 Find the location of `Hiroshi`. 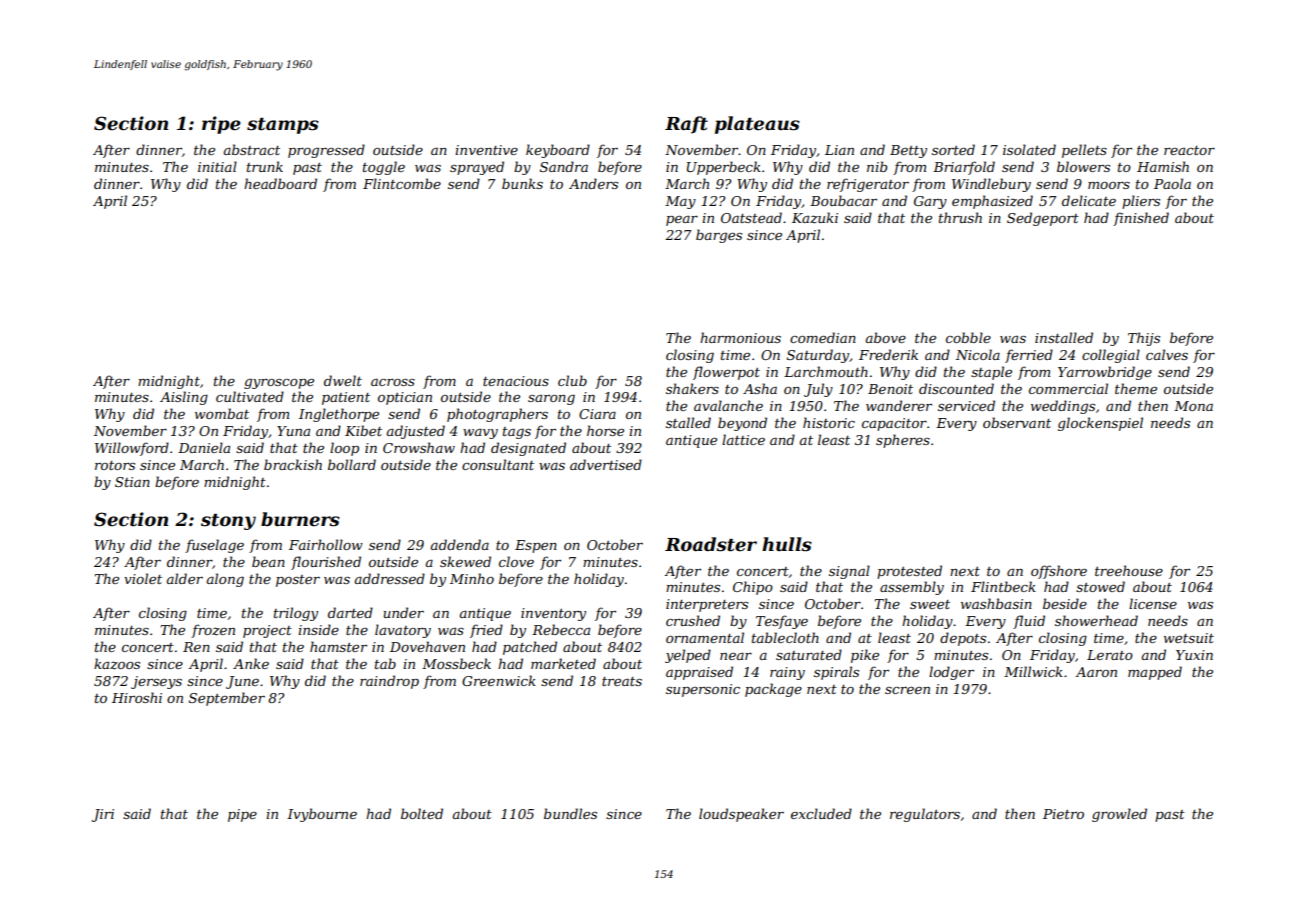

Hiroshi is located at coordinates (137, 697).
